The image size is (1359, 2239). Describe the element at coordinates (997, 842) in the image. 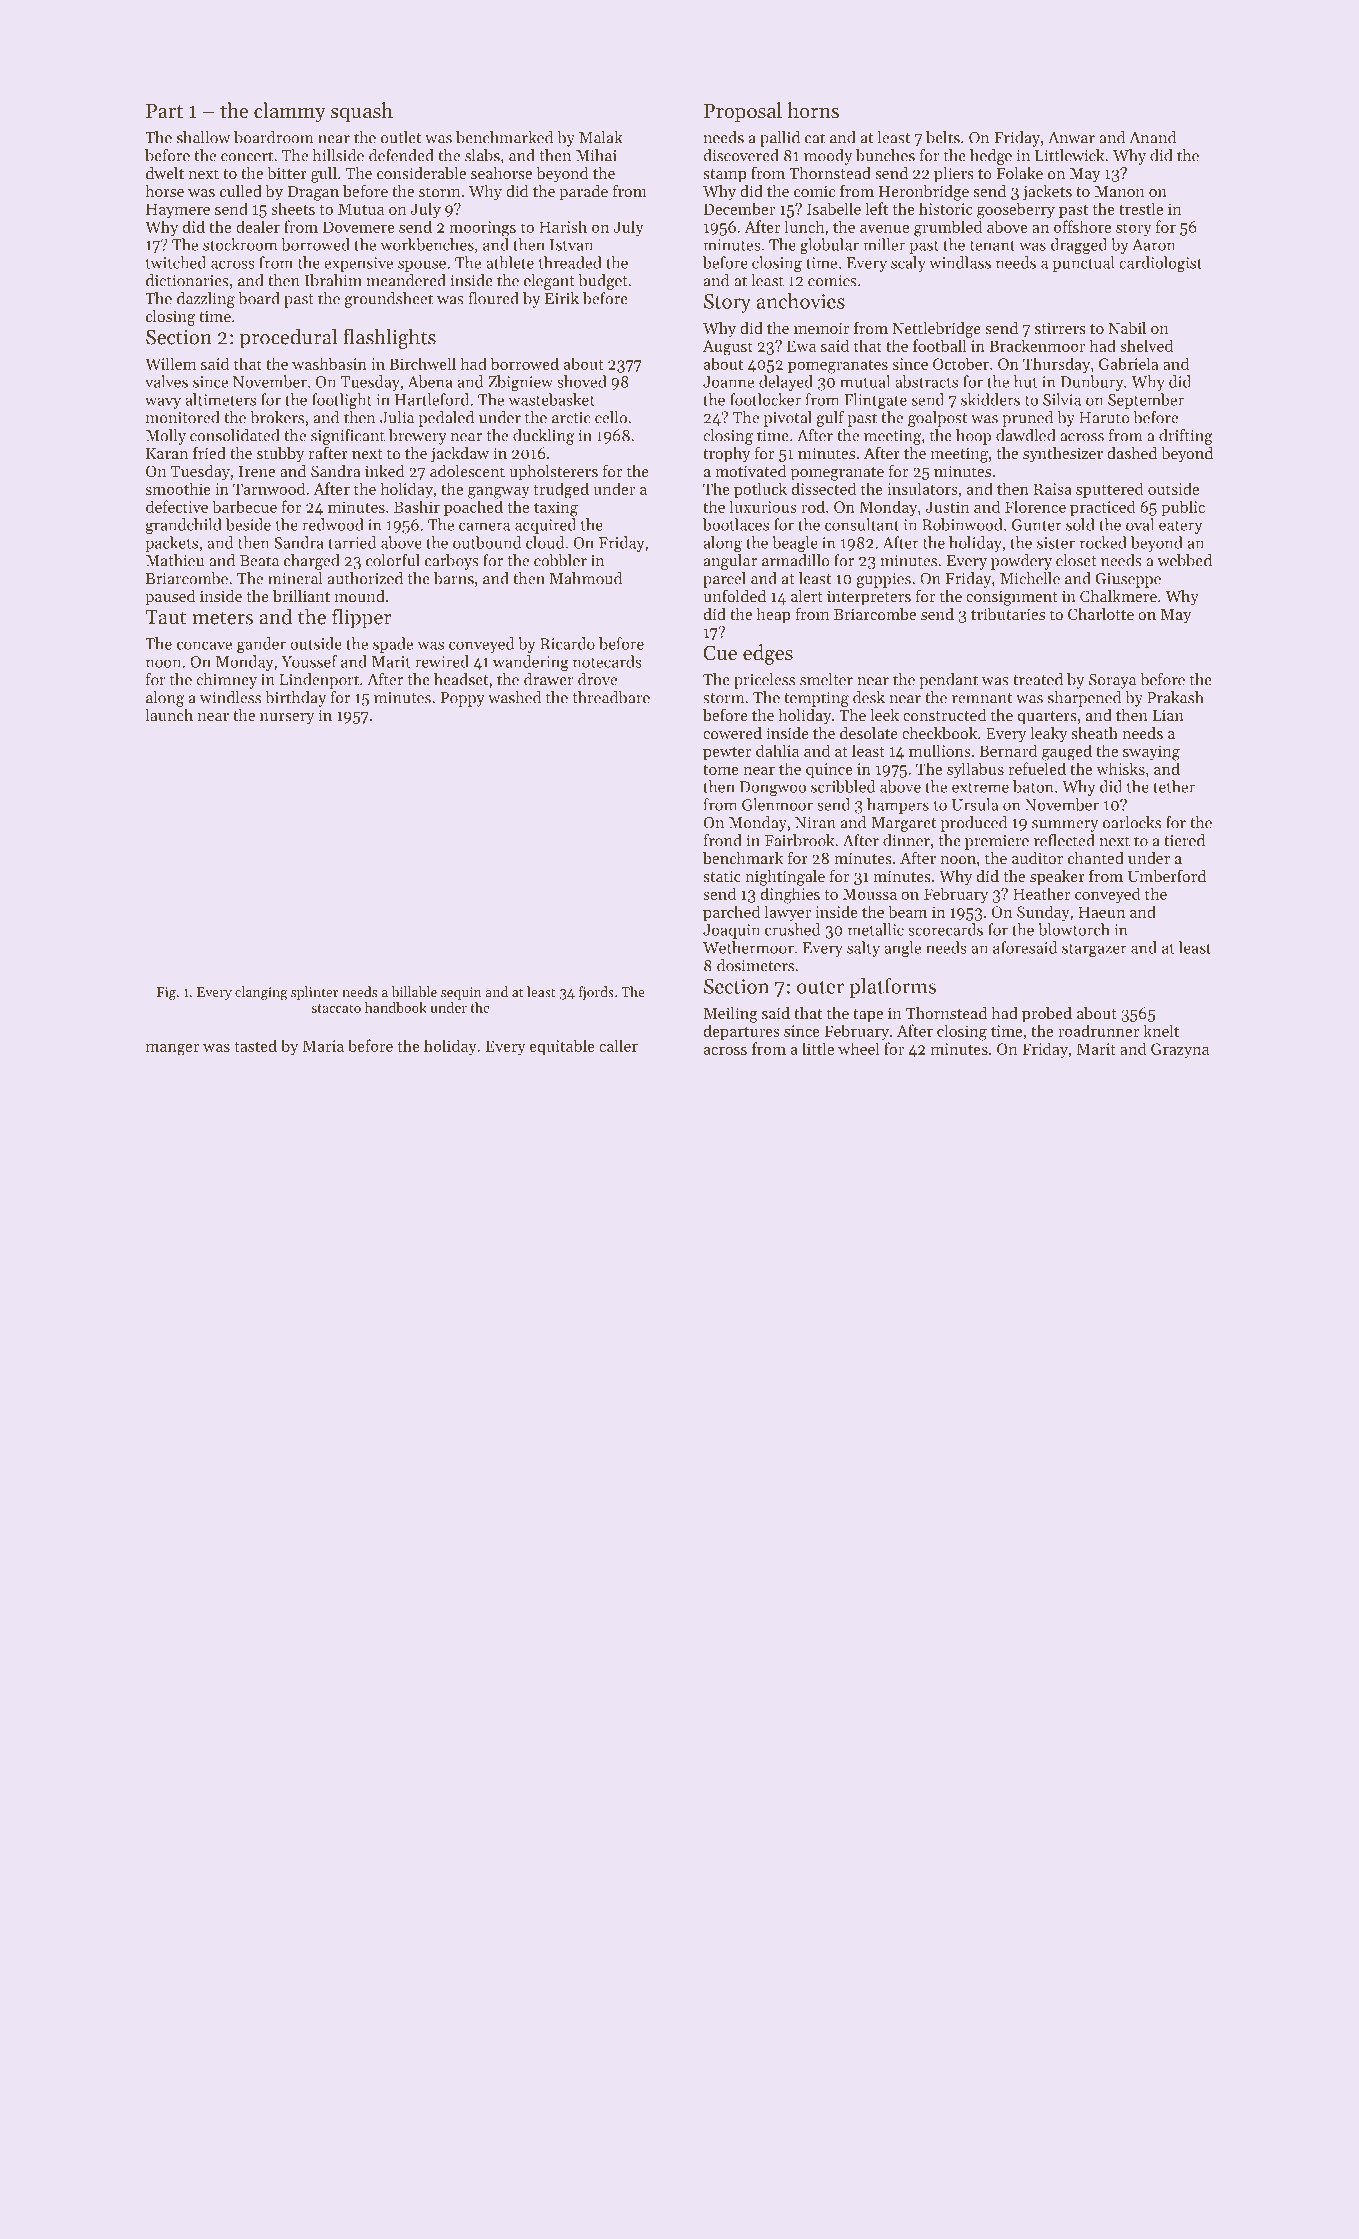

I see `premiere` at that location.
